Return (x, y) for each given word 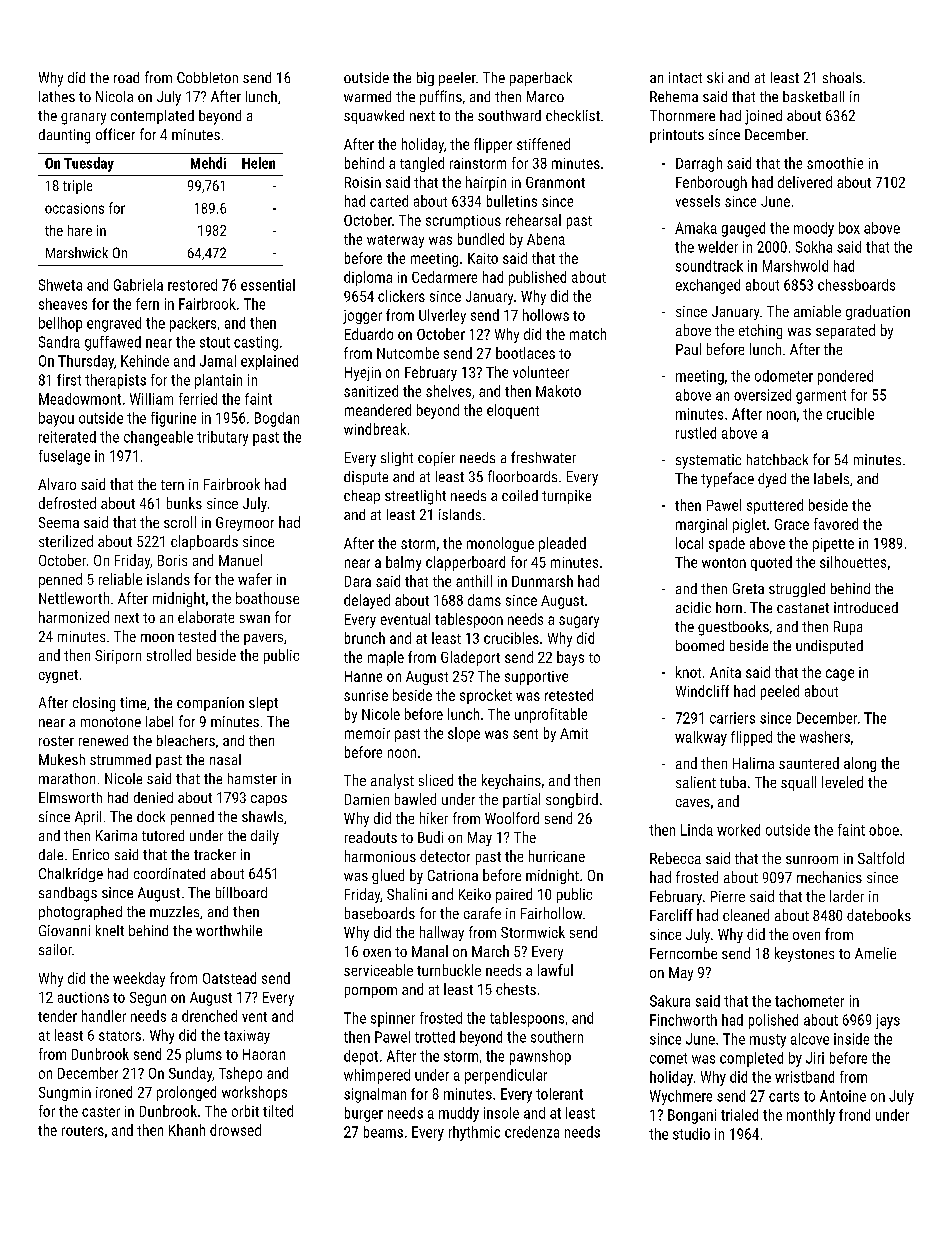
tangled (422, 164)
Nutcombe (408, 353)
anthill (474, 581)
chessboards (856, 285)
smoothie (835, 163)
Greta (748, 588)
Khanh (187, 1130)
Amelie (875, 953)
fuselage (64, 457)
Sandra (59, 342)
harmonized (74, 617)
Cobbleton (207, 77)
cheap (362, 497)
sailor (55, 949)
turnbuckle (449, 970)
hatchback (777, 459)
